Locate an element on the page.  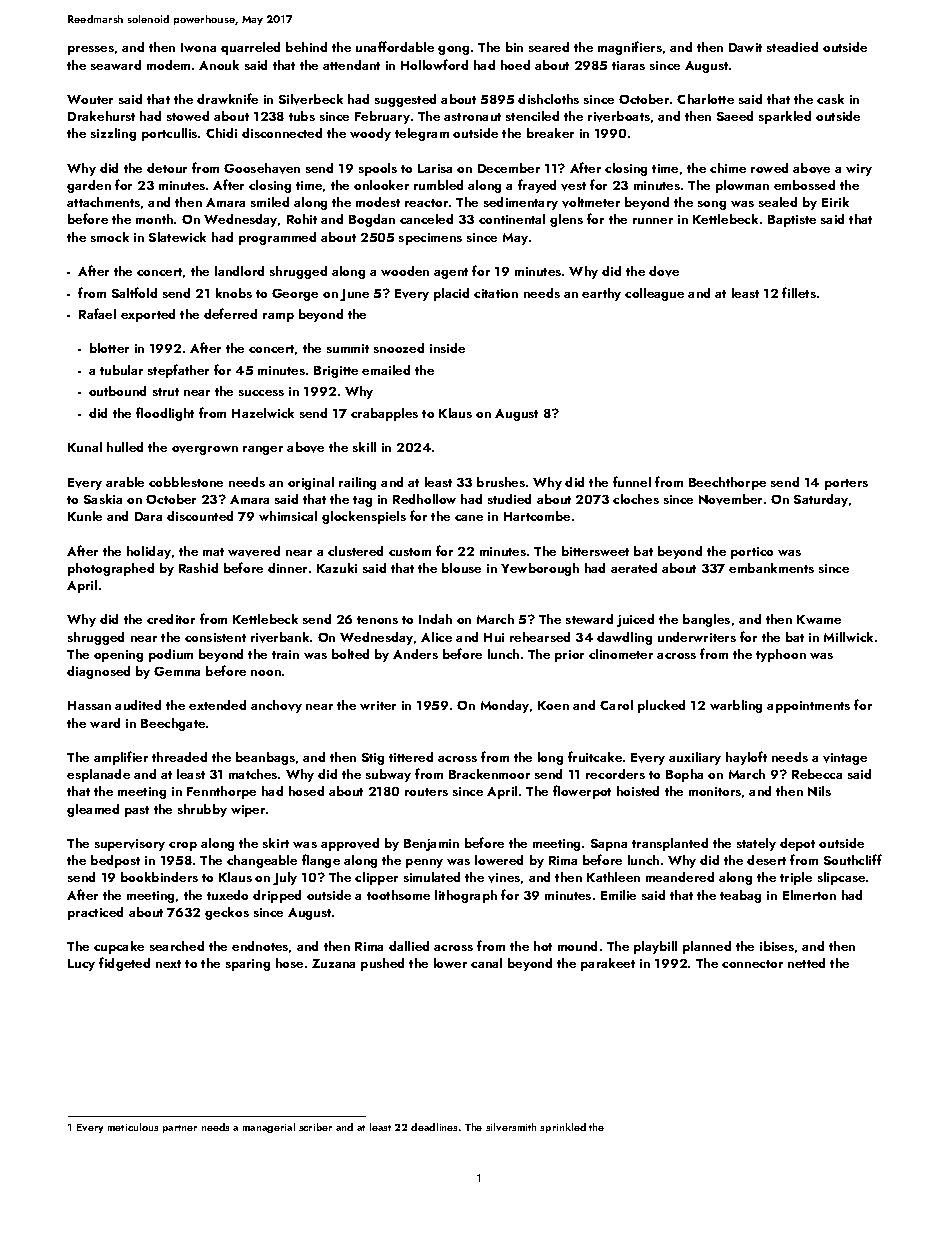
cask is located at coordinates (830, 99).
